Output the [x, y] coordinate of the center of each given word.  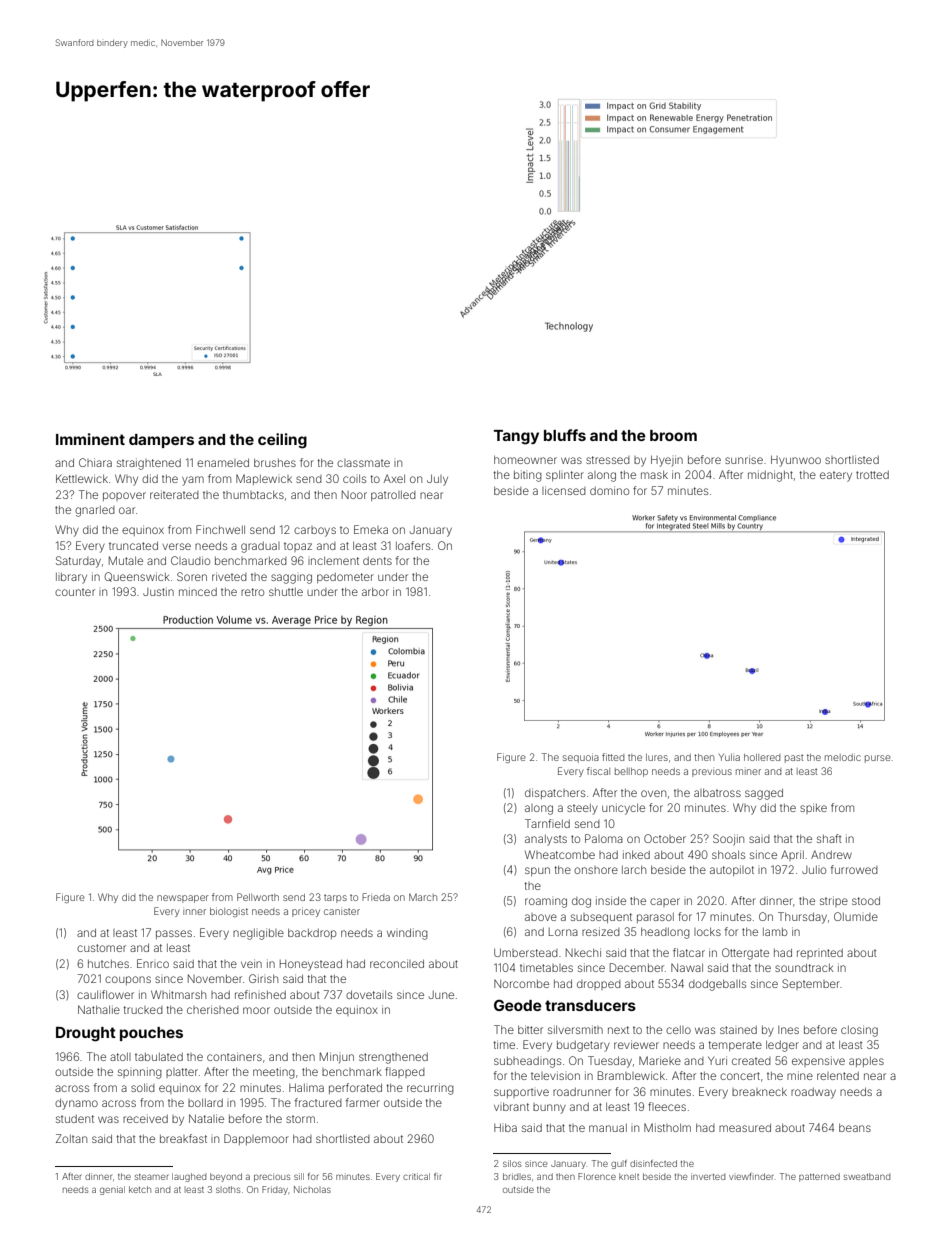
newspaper [183, 899]
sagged [764, 794]
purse [878, 759]
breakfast [183, 1138]
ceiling [282, 441]
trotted [872, 475]
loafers [413, 545]
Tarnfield [547, 823]
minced [198, 591]
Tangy [516, 437]
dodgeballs [717, 985]
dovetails [369, 995]
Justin [158, 591]
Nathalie [99, 1009]
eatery [836, 476]
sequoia [581, 758]
